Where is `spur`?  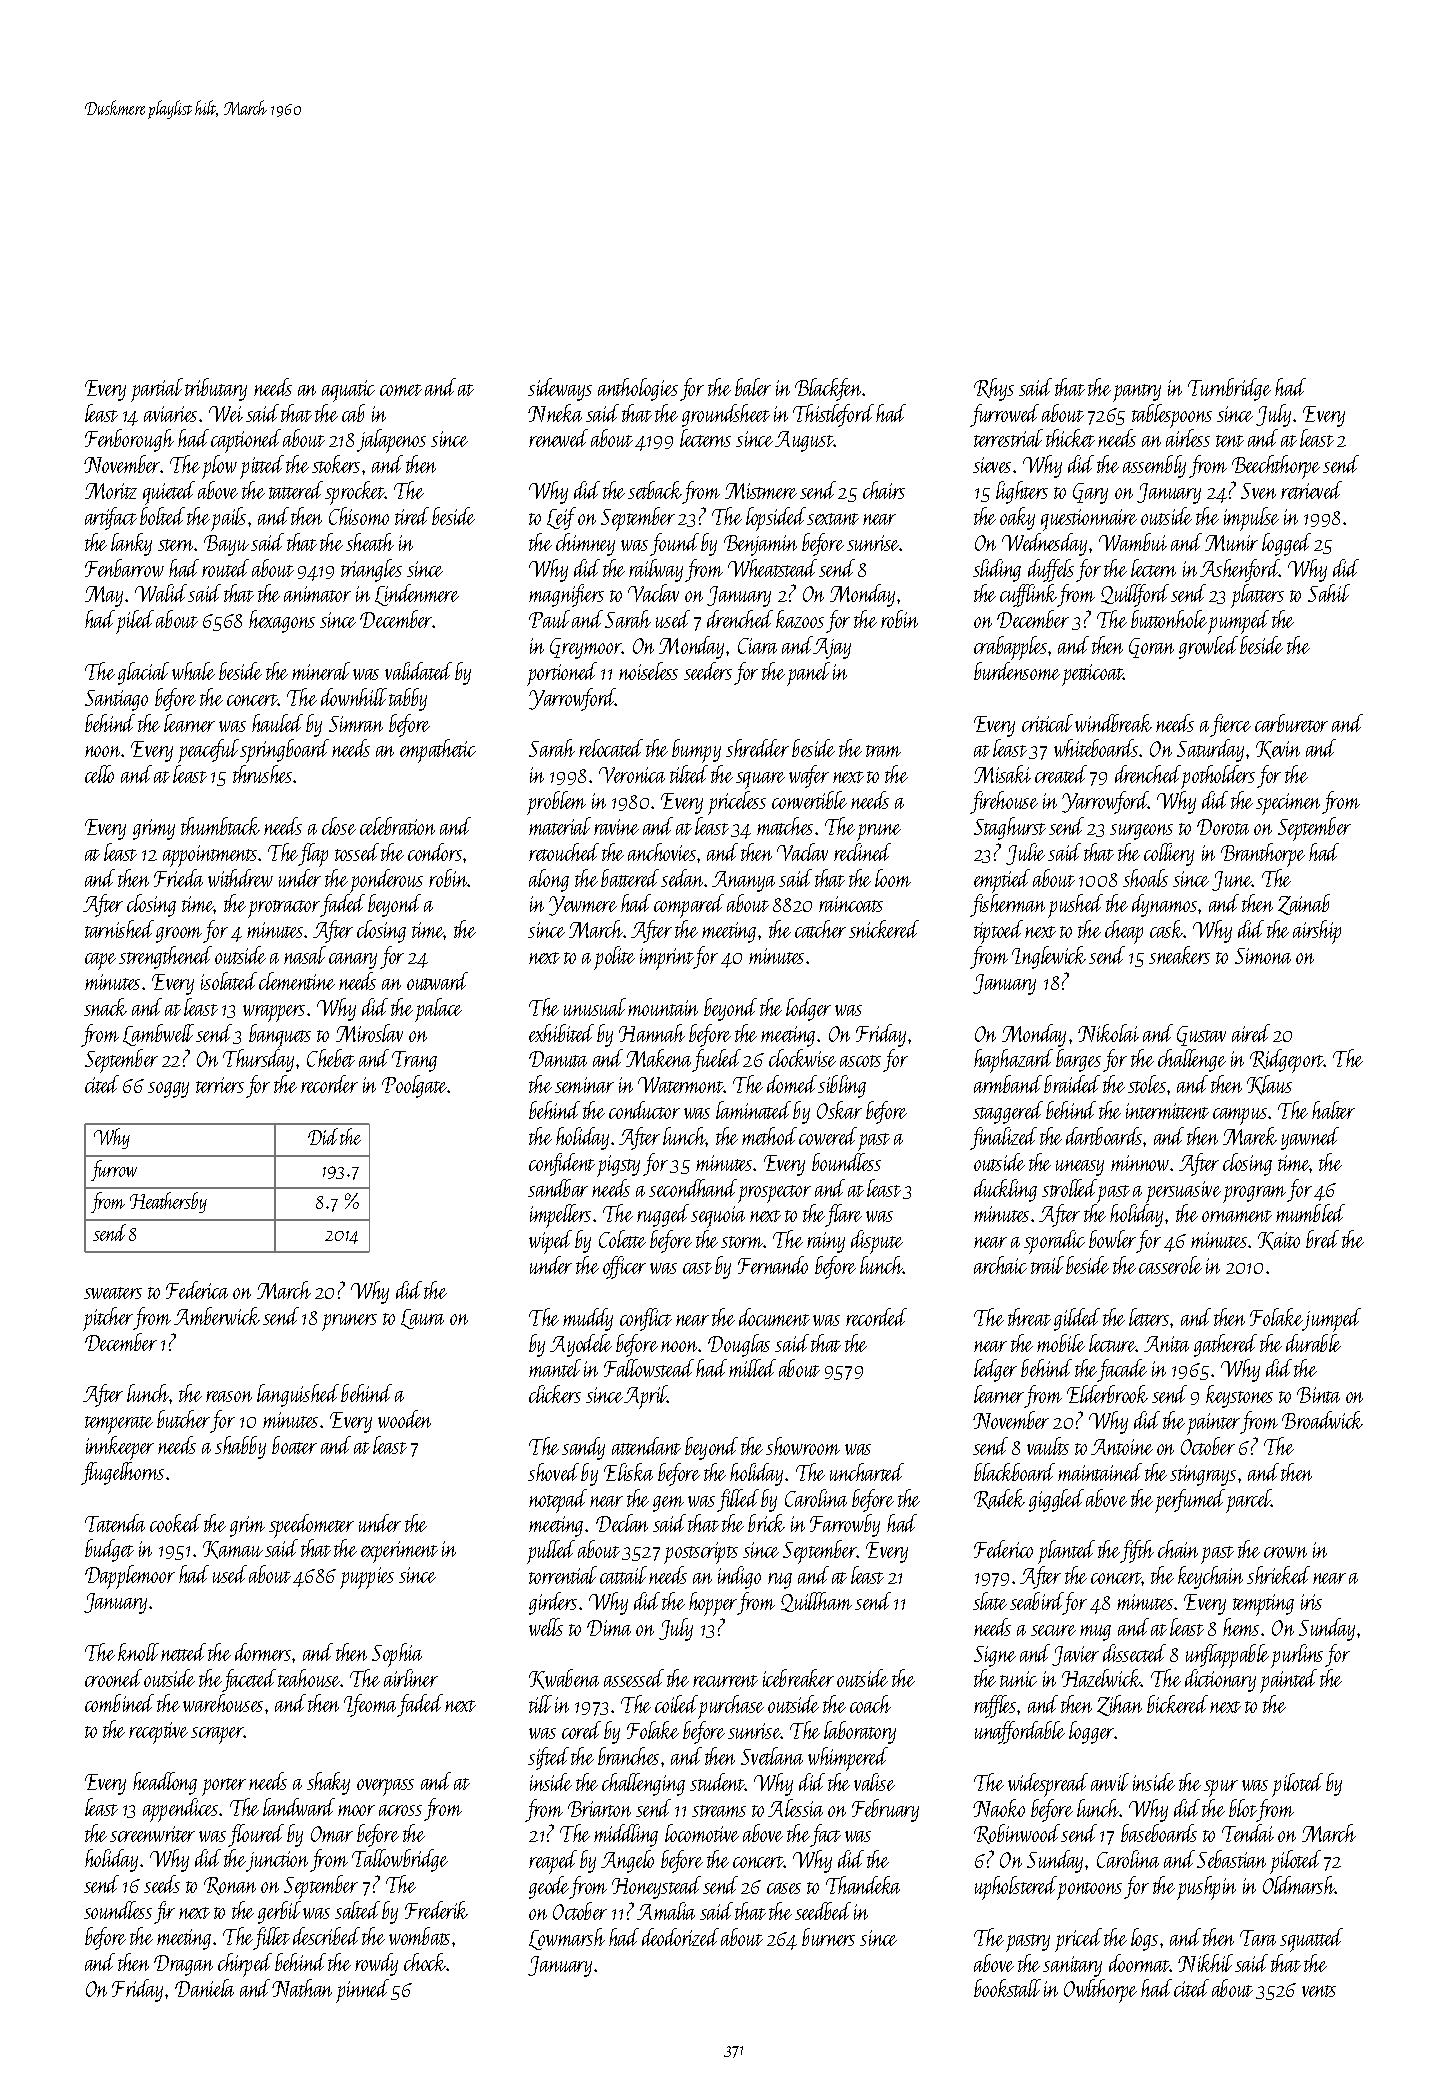 spur is located at coordinates (1221, 1788).
